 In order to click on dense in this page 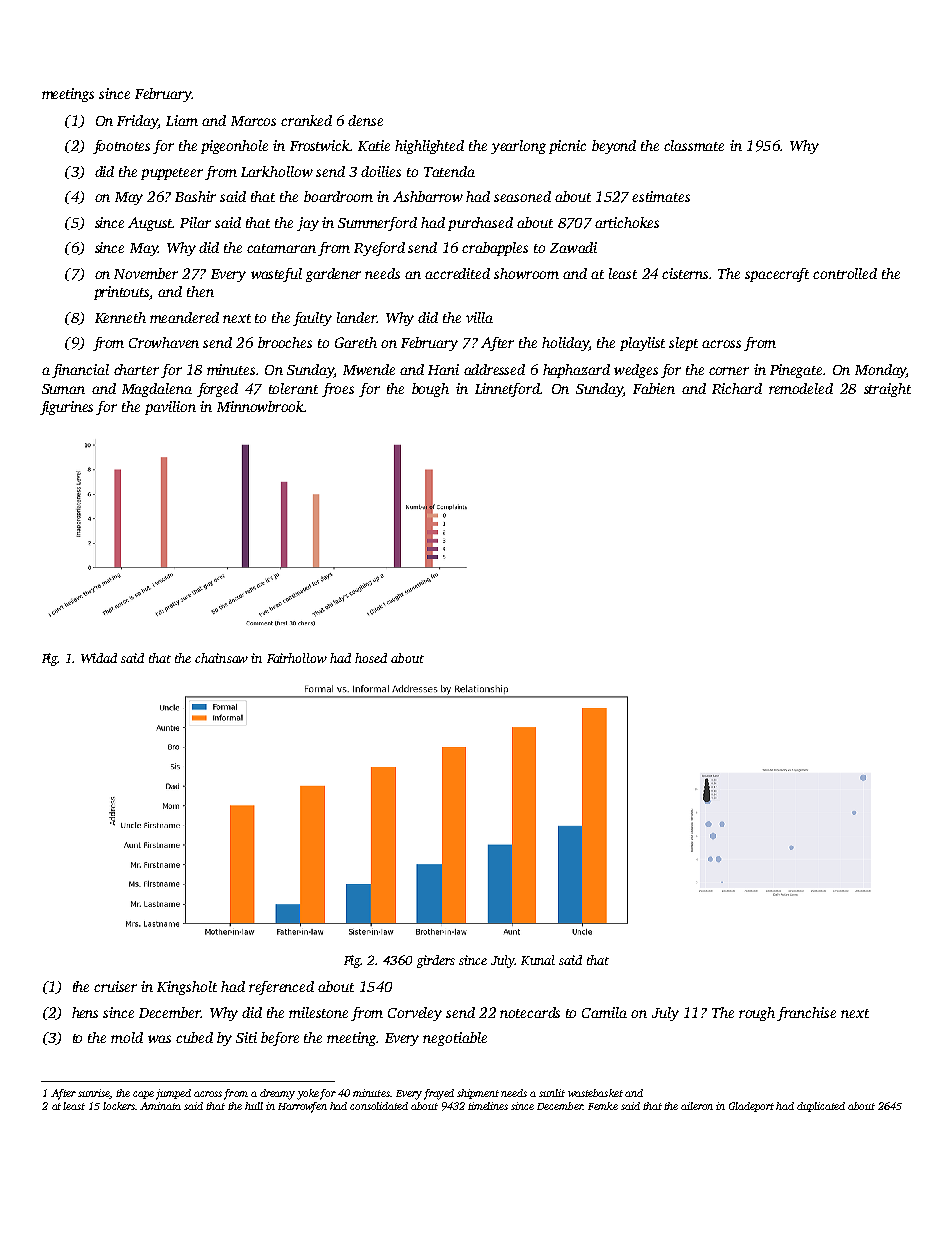, I will do `click(365, 120)`.
